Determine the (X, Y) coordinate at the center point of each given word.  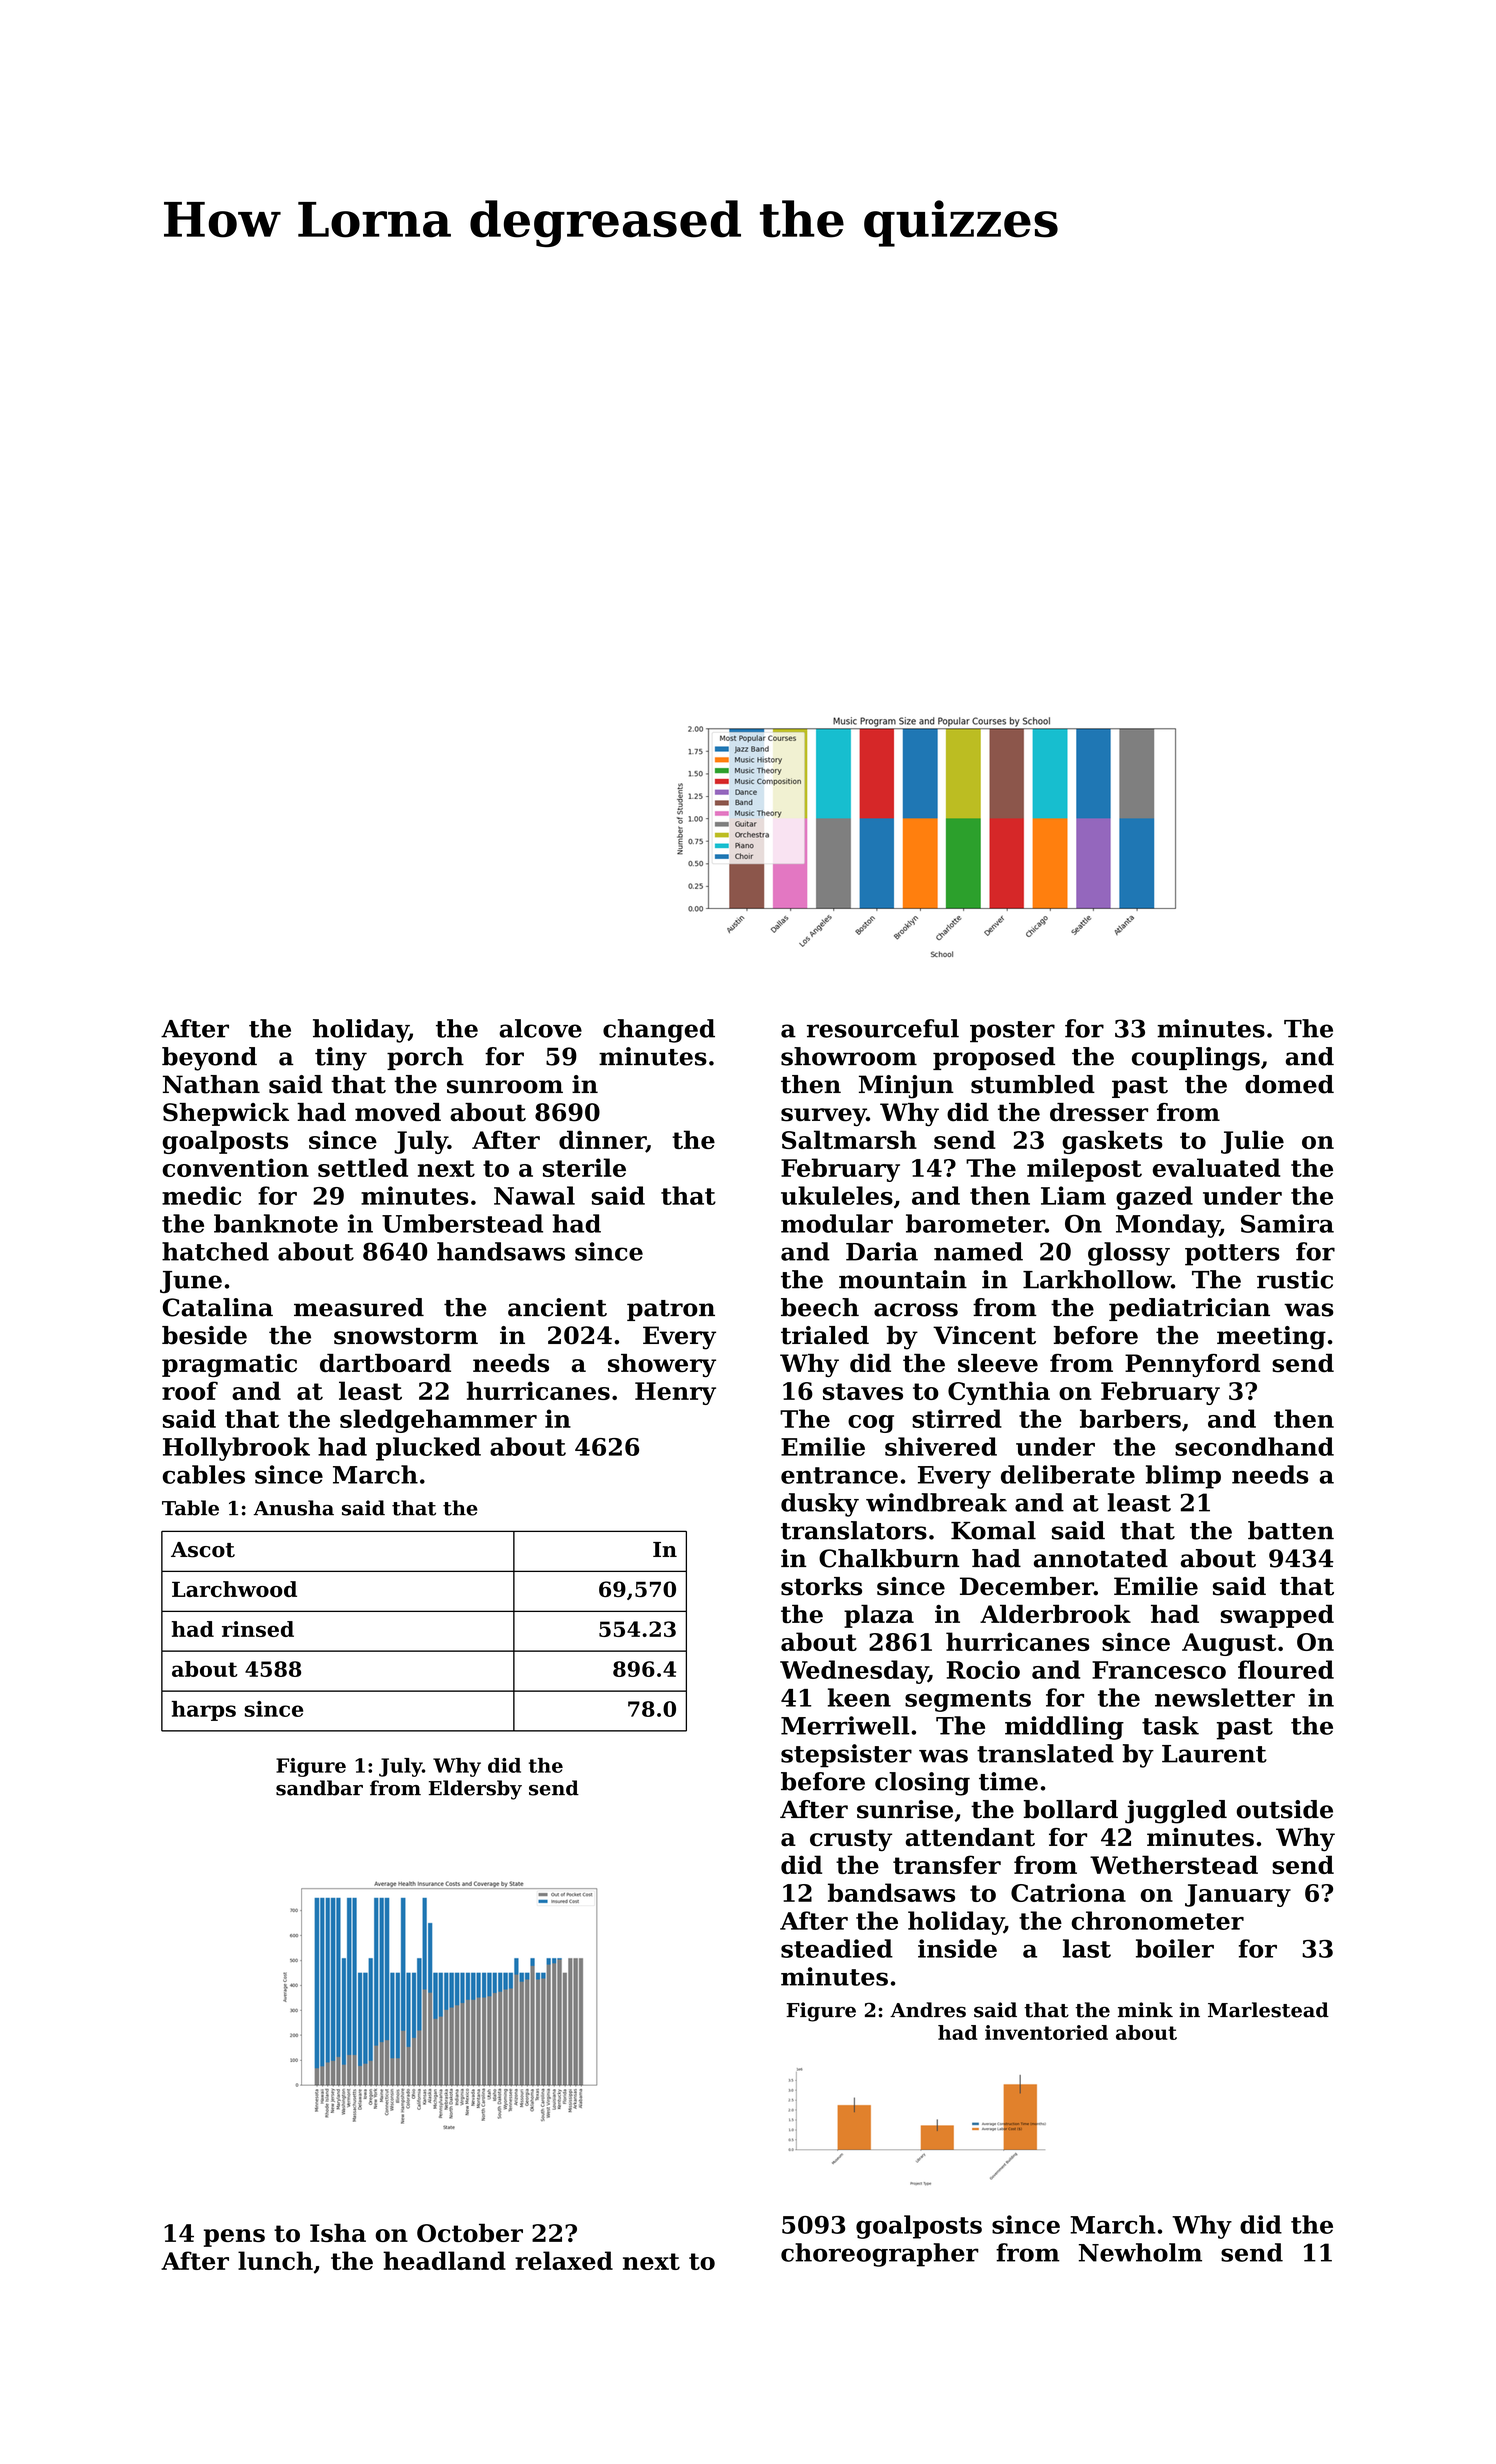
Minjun (906, 1087)
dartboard (385, 1363)
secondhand (1254, 1446)
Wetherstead (1174, 1864)
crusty (851, 1840)
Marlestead (1268, 2010)
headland (444, 2260)
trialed (825, 1335)
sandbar (319, 1788)
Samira (1287, 1223)
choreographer (880, 2255)
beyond (209, 1059)
